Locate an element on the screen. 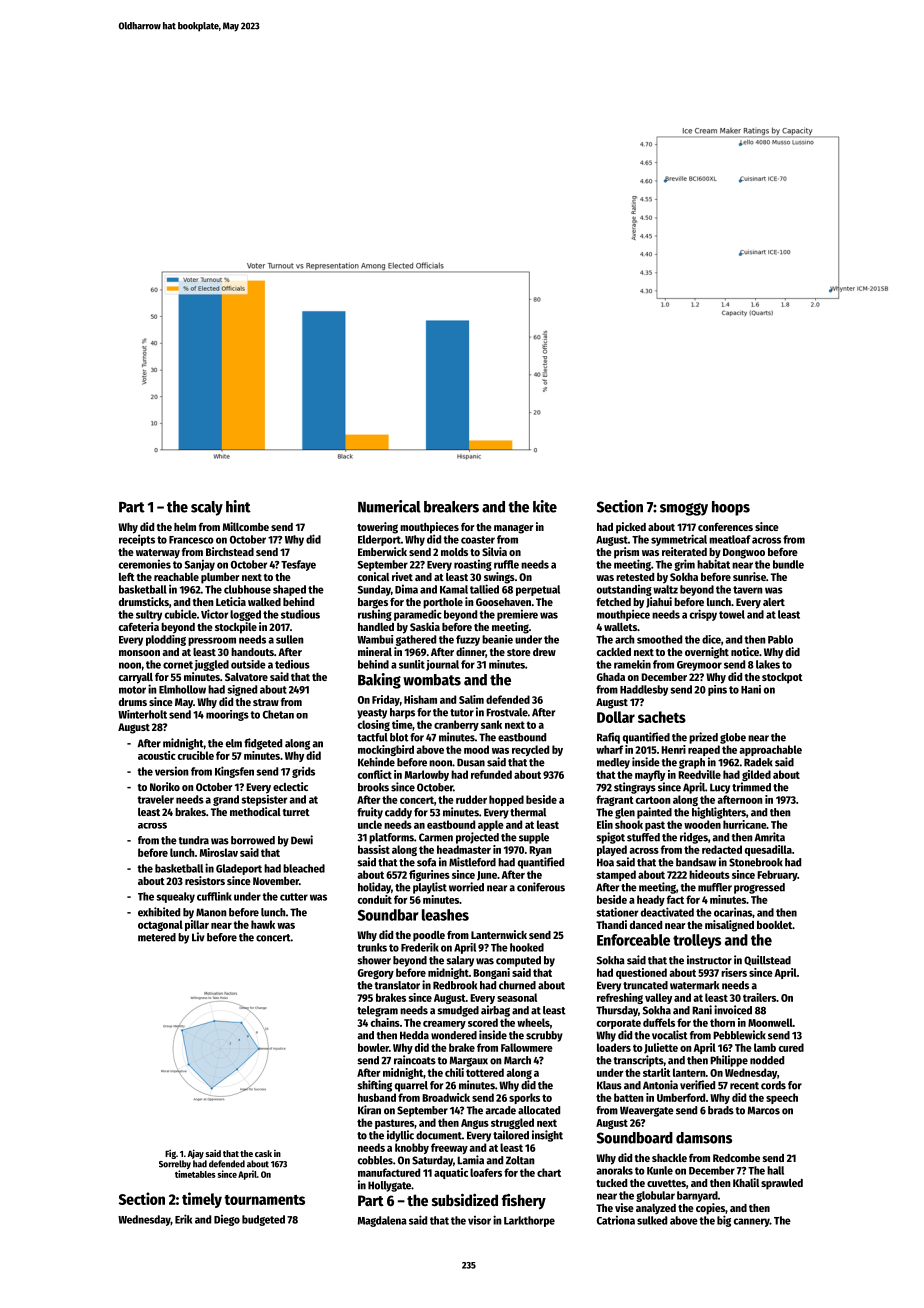 The image size is (924, 1308). kite is located at coordinates (545, 506).
